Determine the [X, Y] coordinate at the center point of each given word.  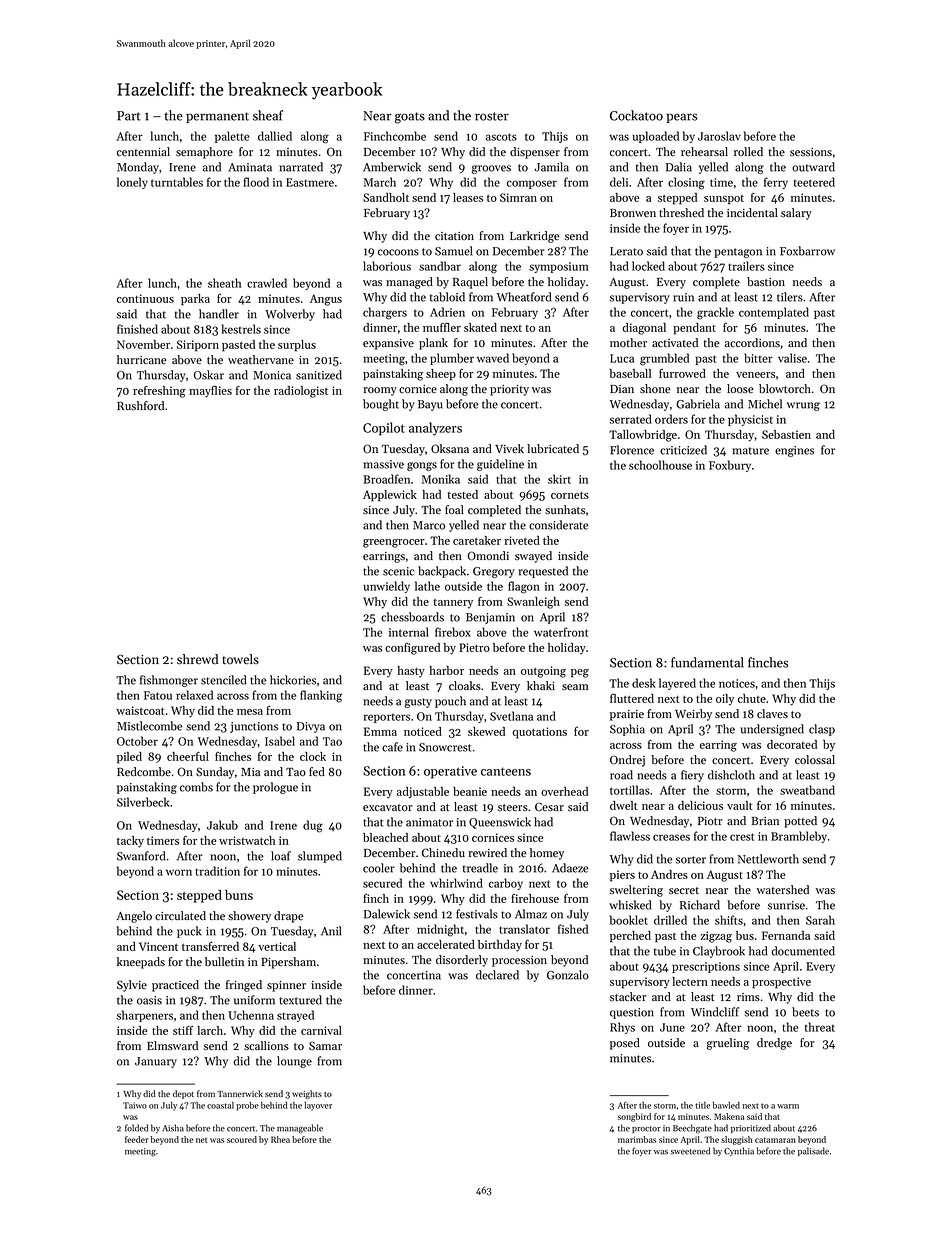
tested [463, 494]
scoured [242, 1139]
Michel [765, 404]
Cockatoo [636, 115]
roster [492, 116]
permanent [217, 117]
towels [240, 659]
